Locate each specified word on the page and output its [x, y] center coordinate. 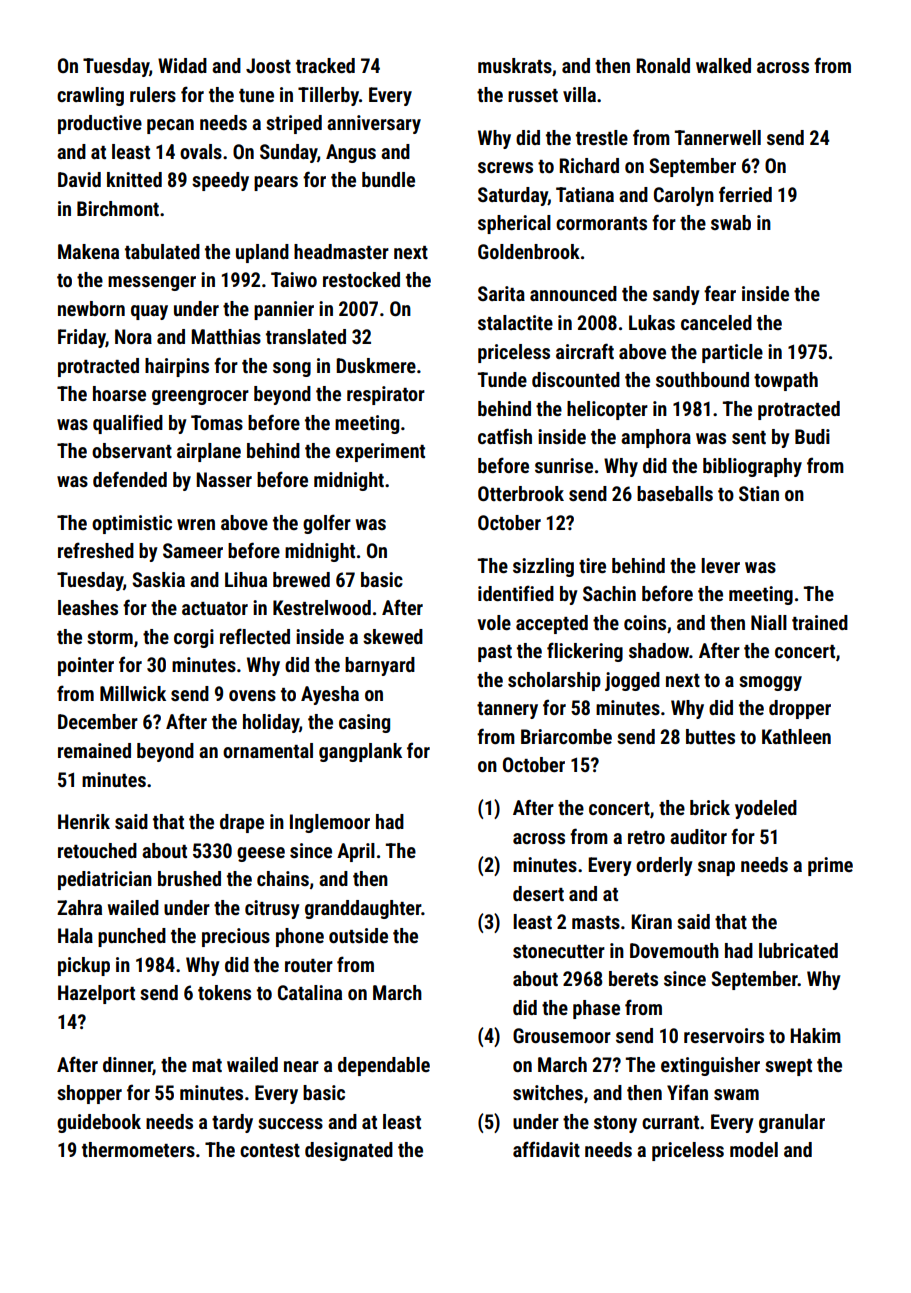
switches [548, 1092]
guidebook [99, 1123]
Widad [182, 65]
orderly [664, 866]
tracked [325, 65]
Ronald [663, 65]
